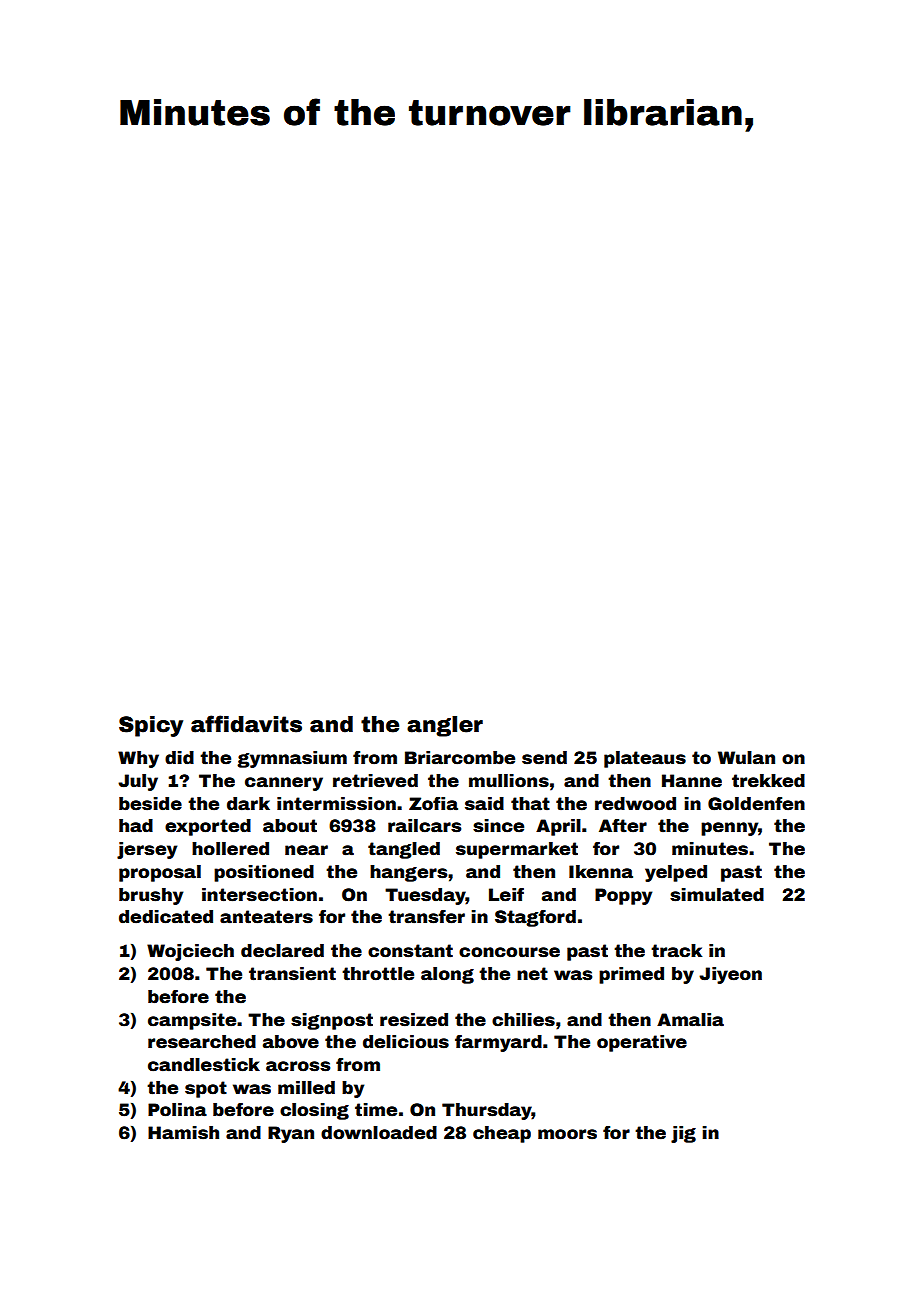 The width and height of the image is (924, 1311). Describe the element at coordinates (404, 850) in the image. I see `tangled` at that location.
